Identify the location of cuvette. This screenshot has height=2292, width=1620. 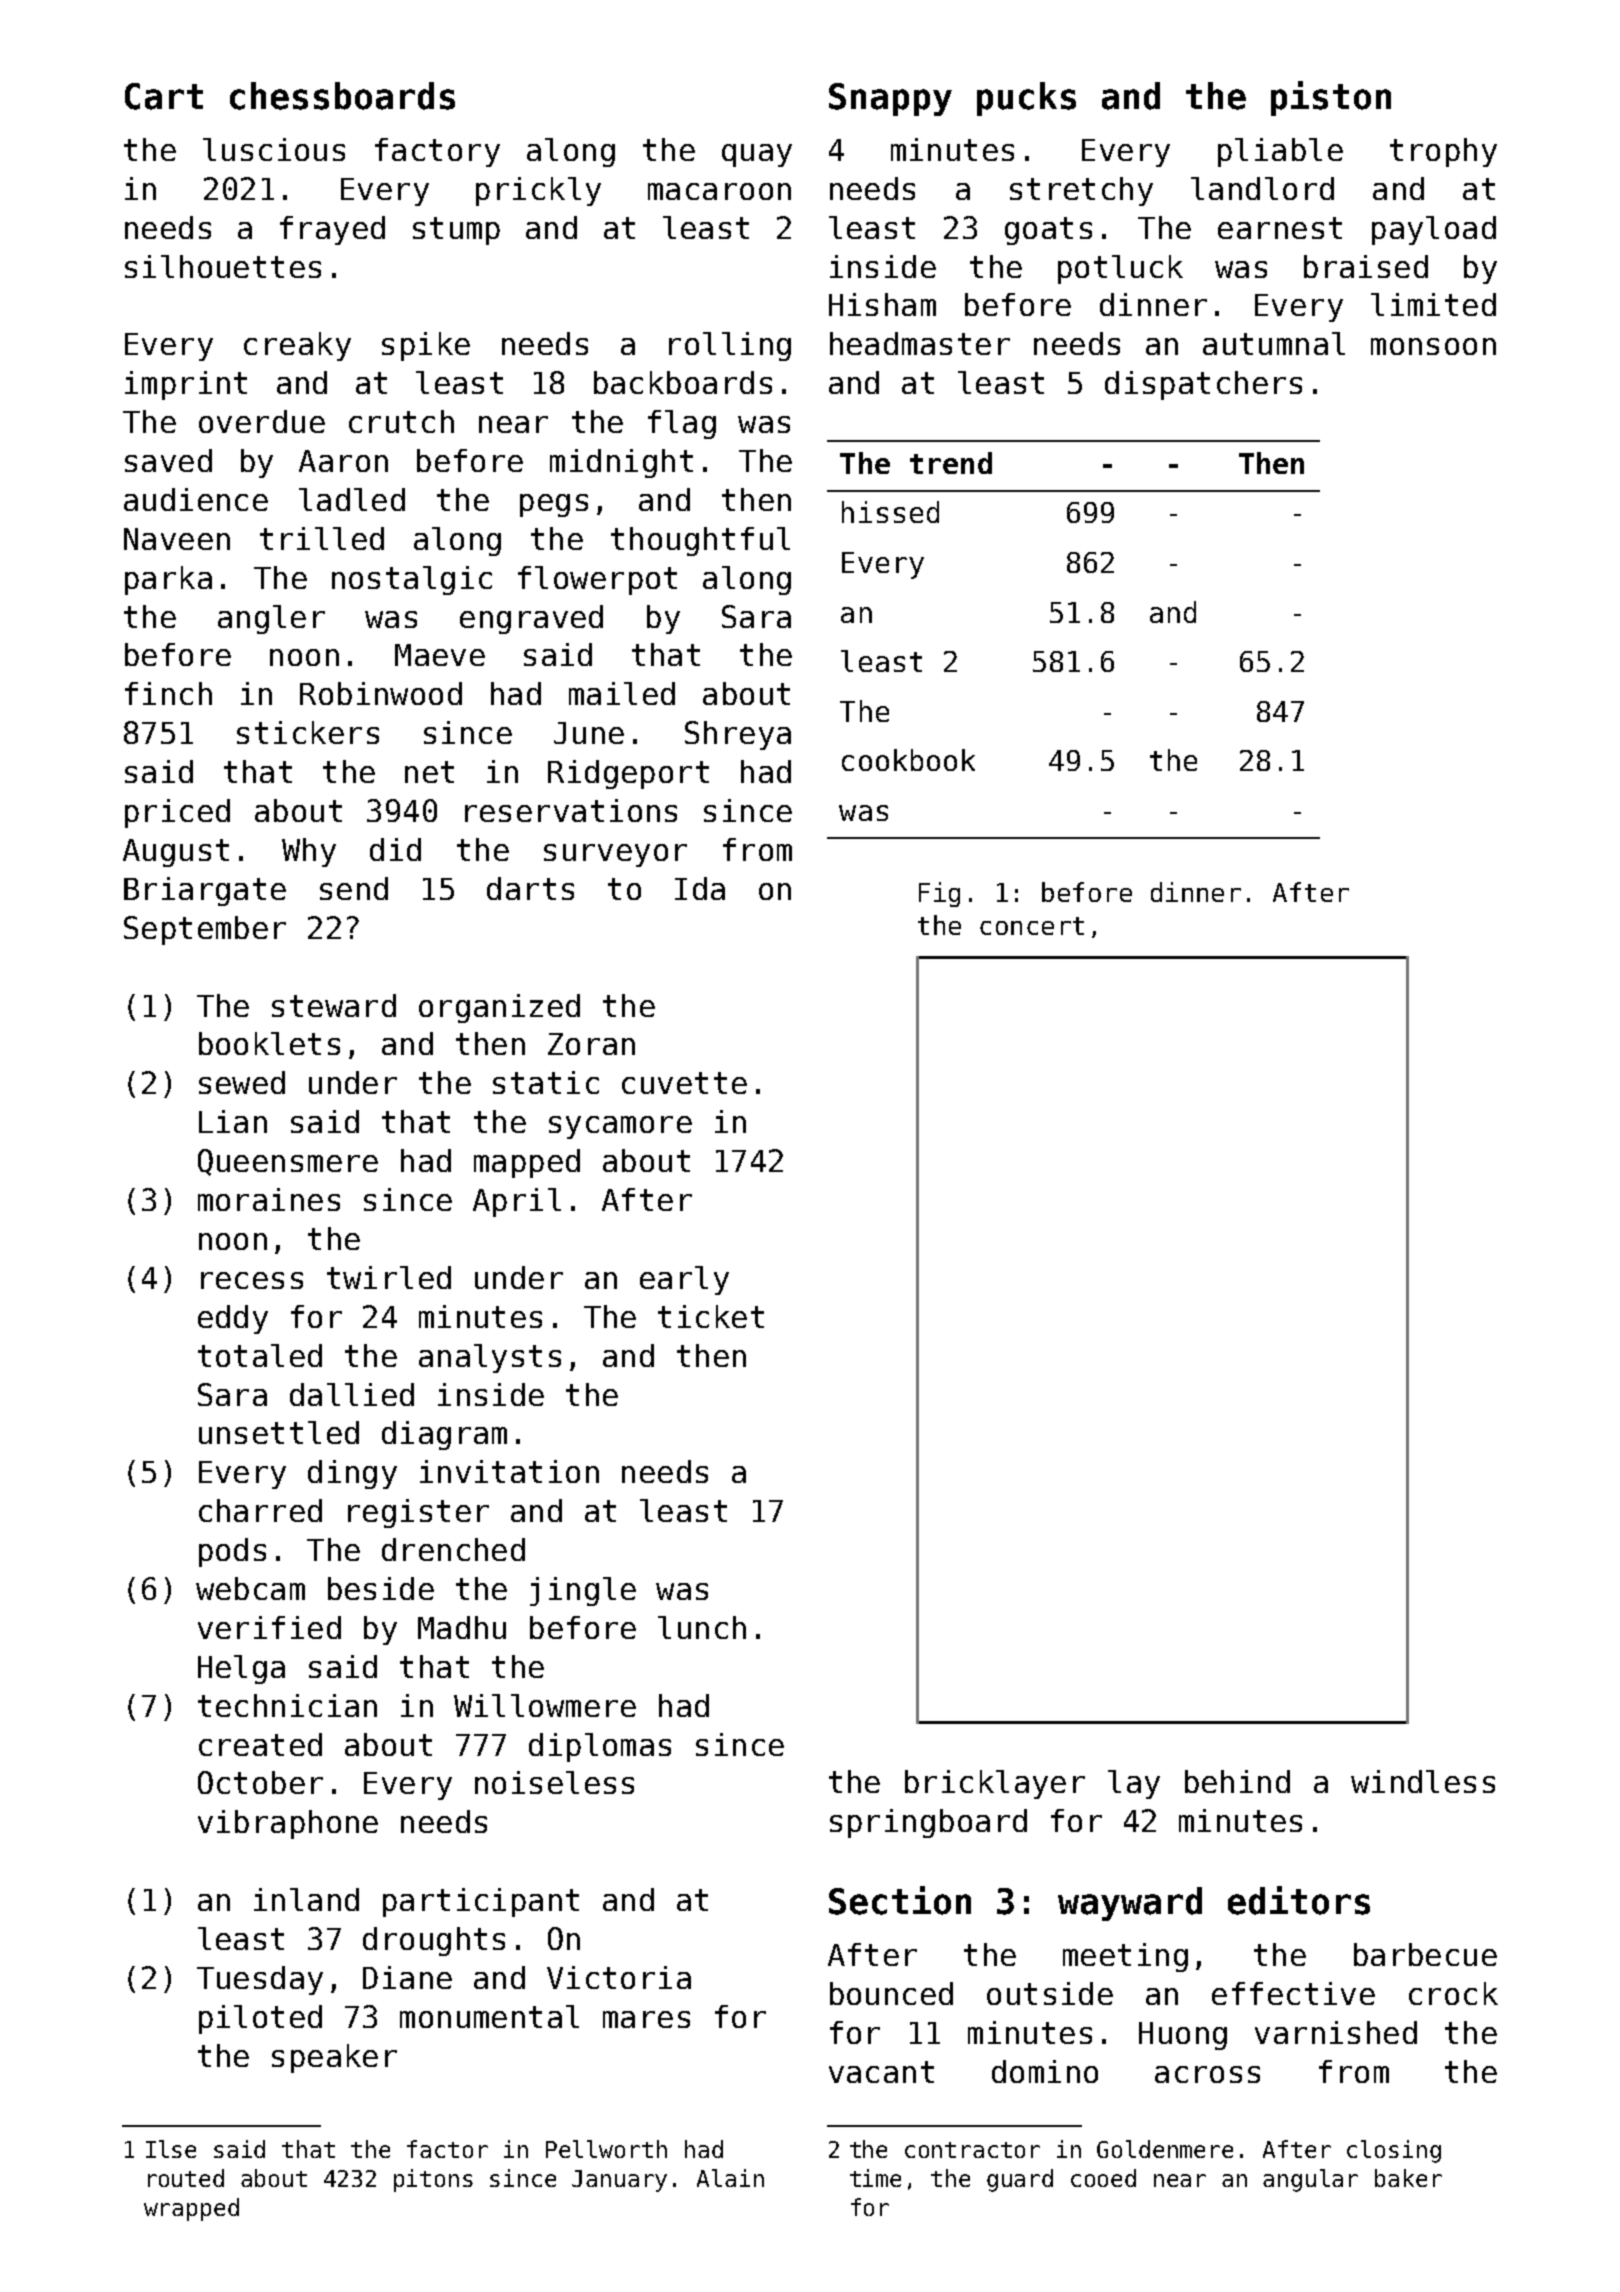
(684, 1083).
